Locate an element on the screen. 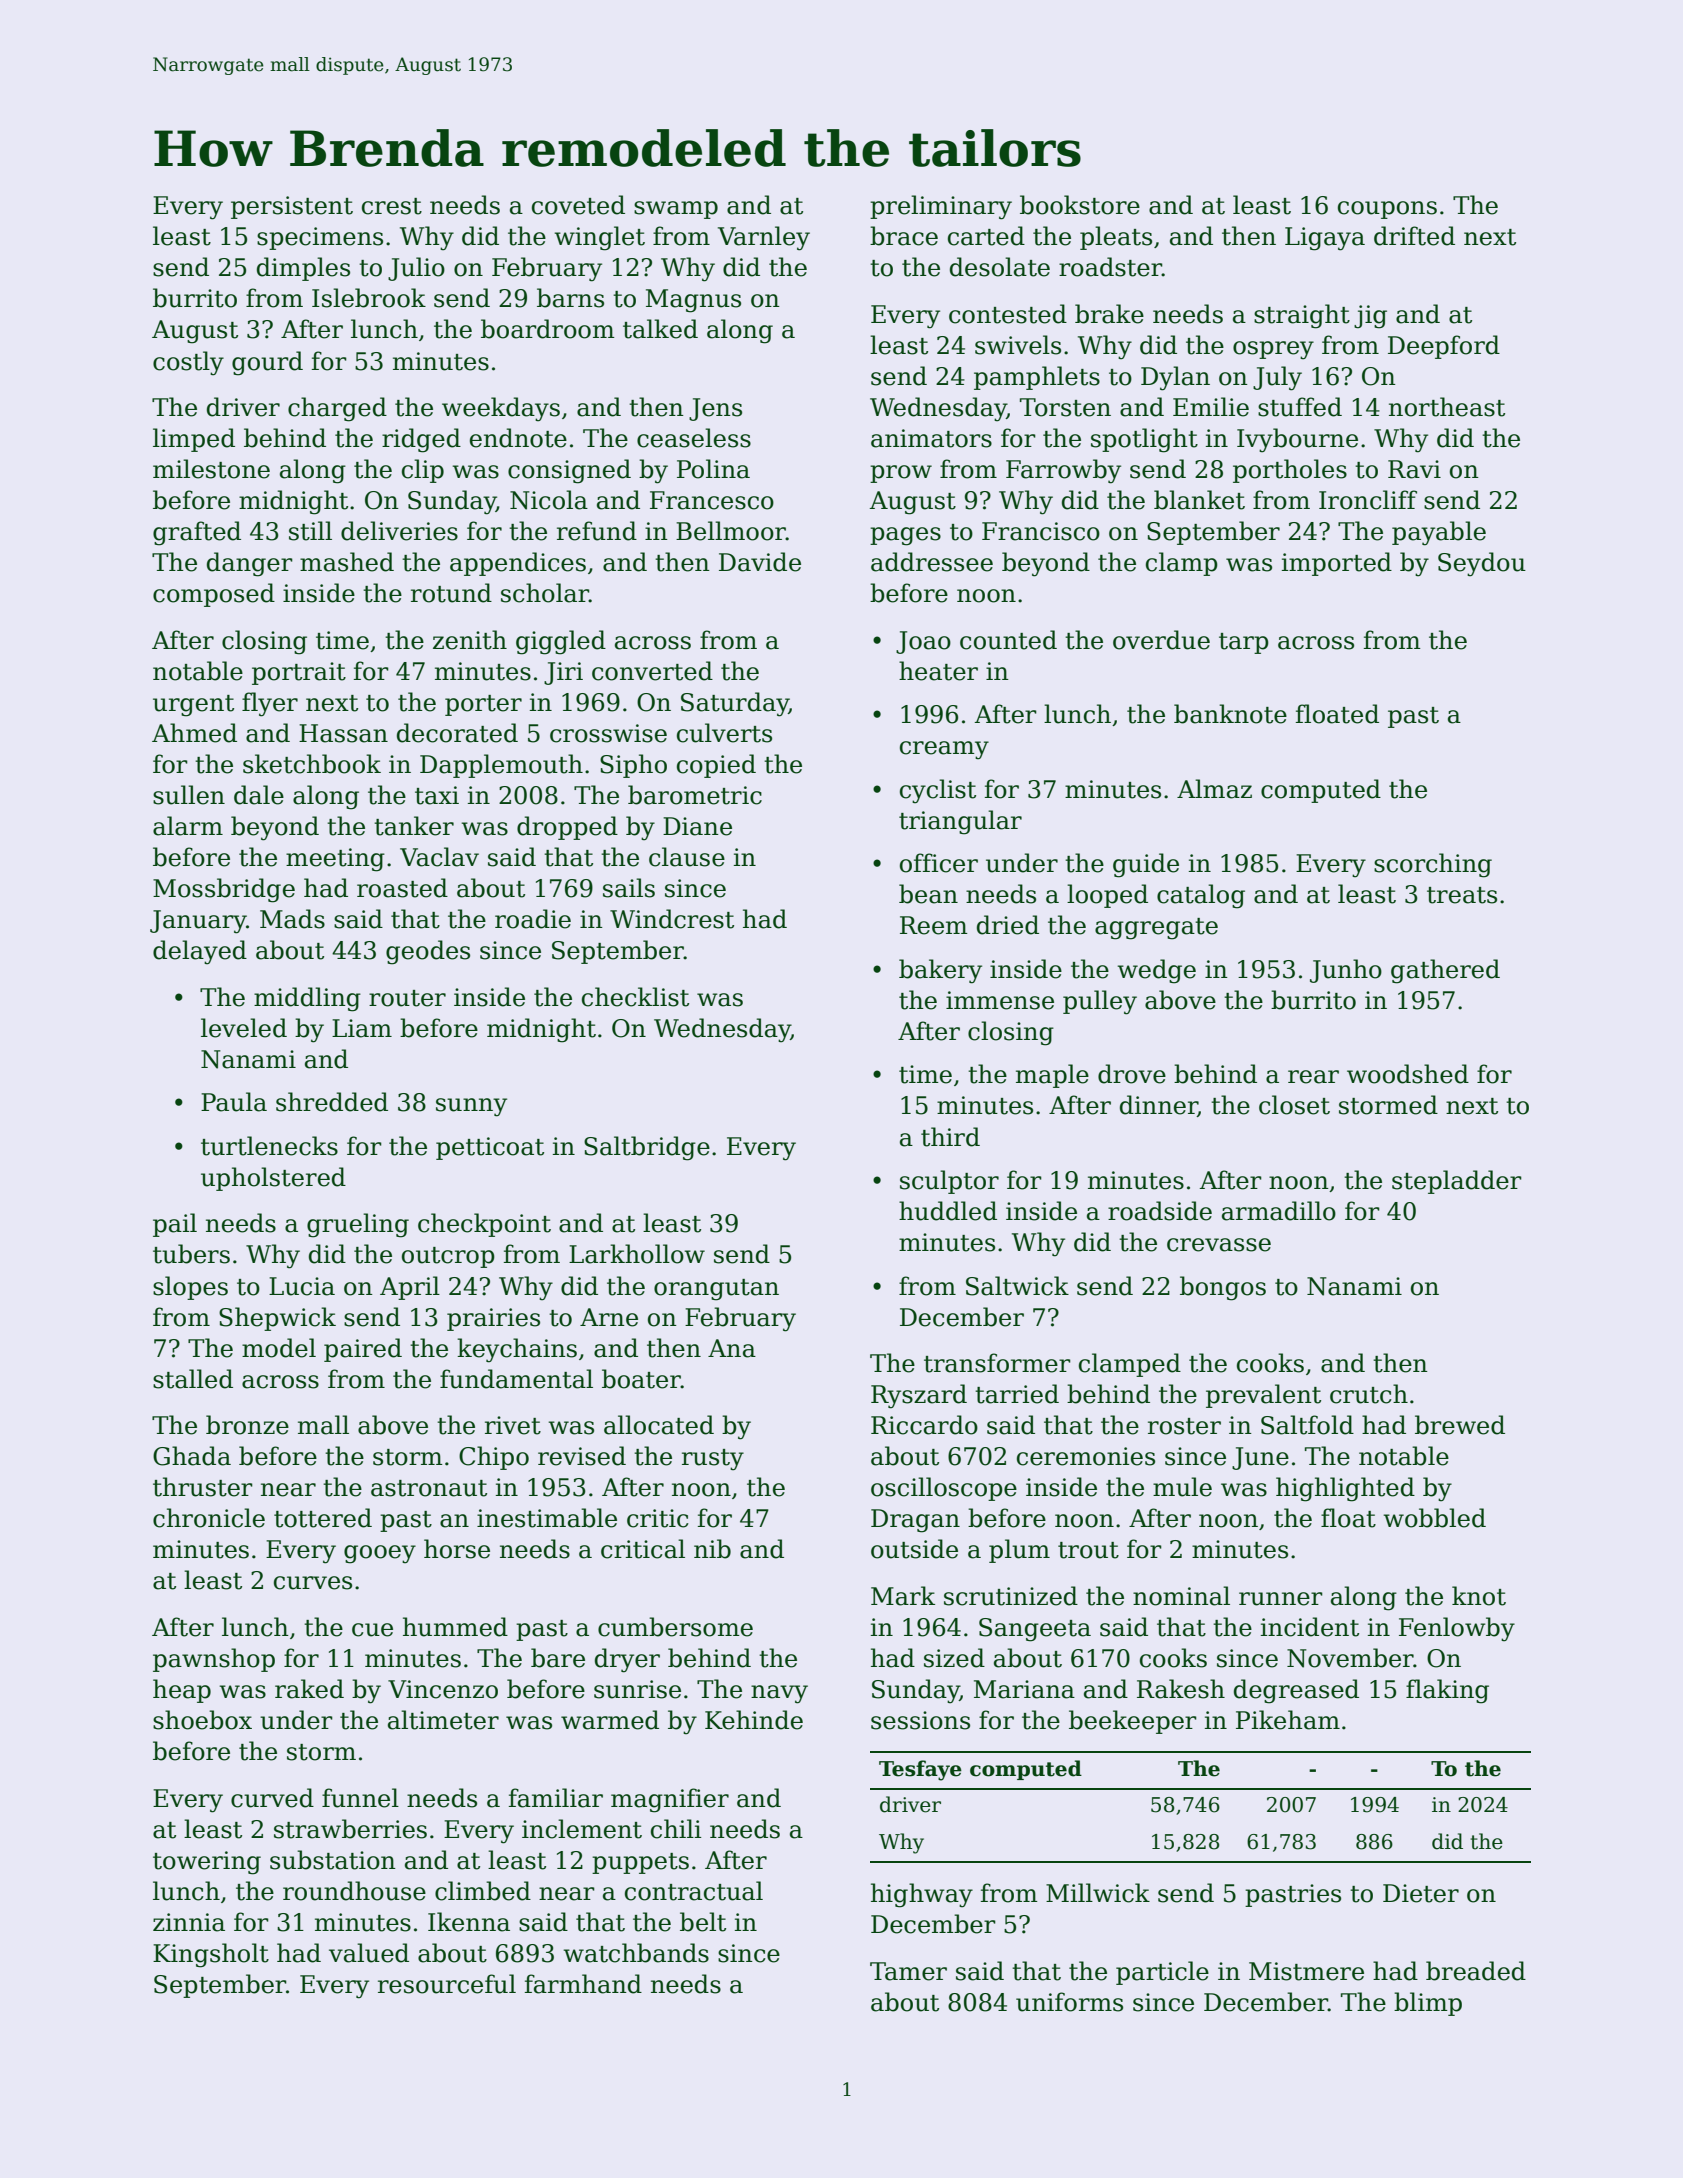 The image size is (1683, 2178). animators is located at coordinates (931, 438).
